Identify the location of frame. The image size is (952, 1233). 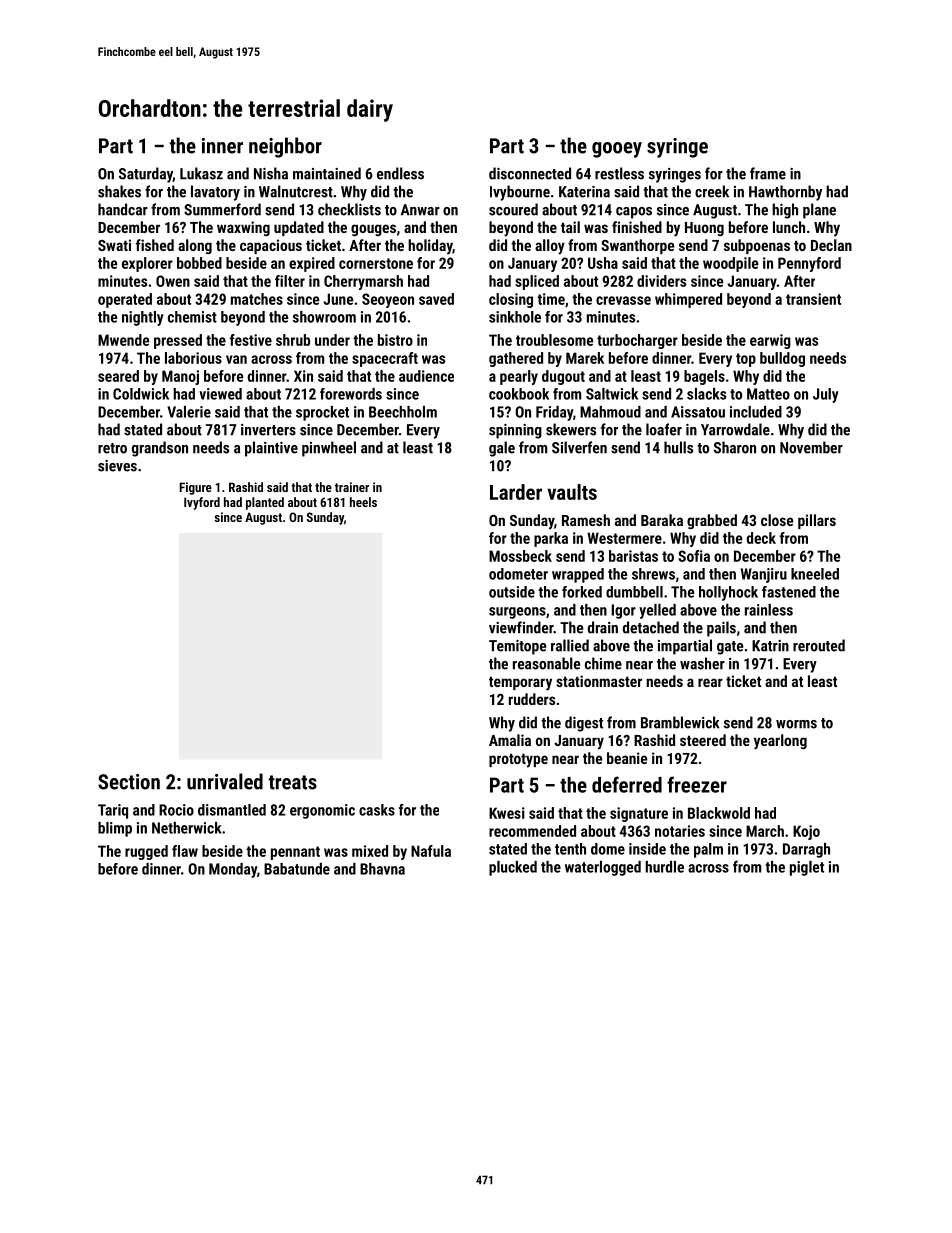
(768, 173).
